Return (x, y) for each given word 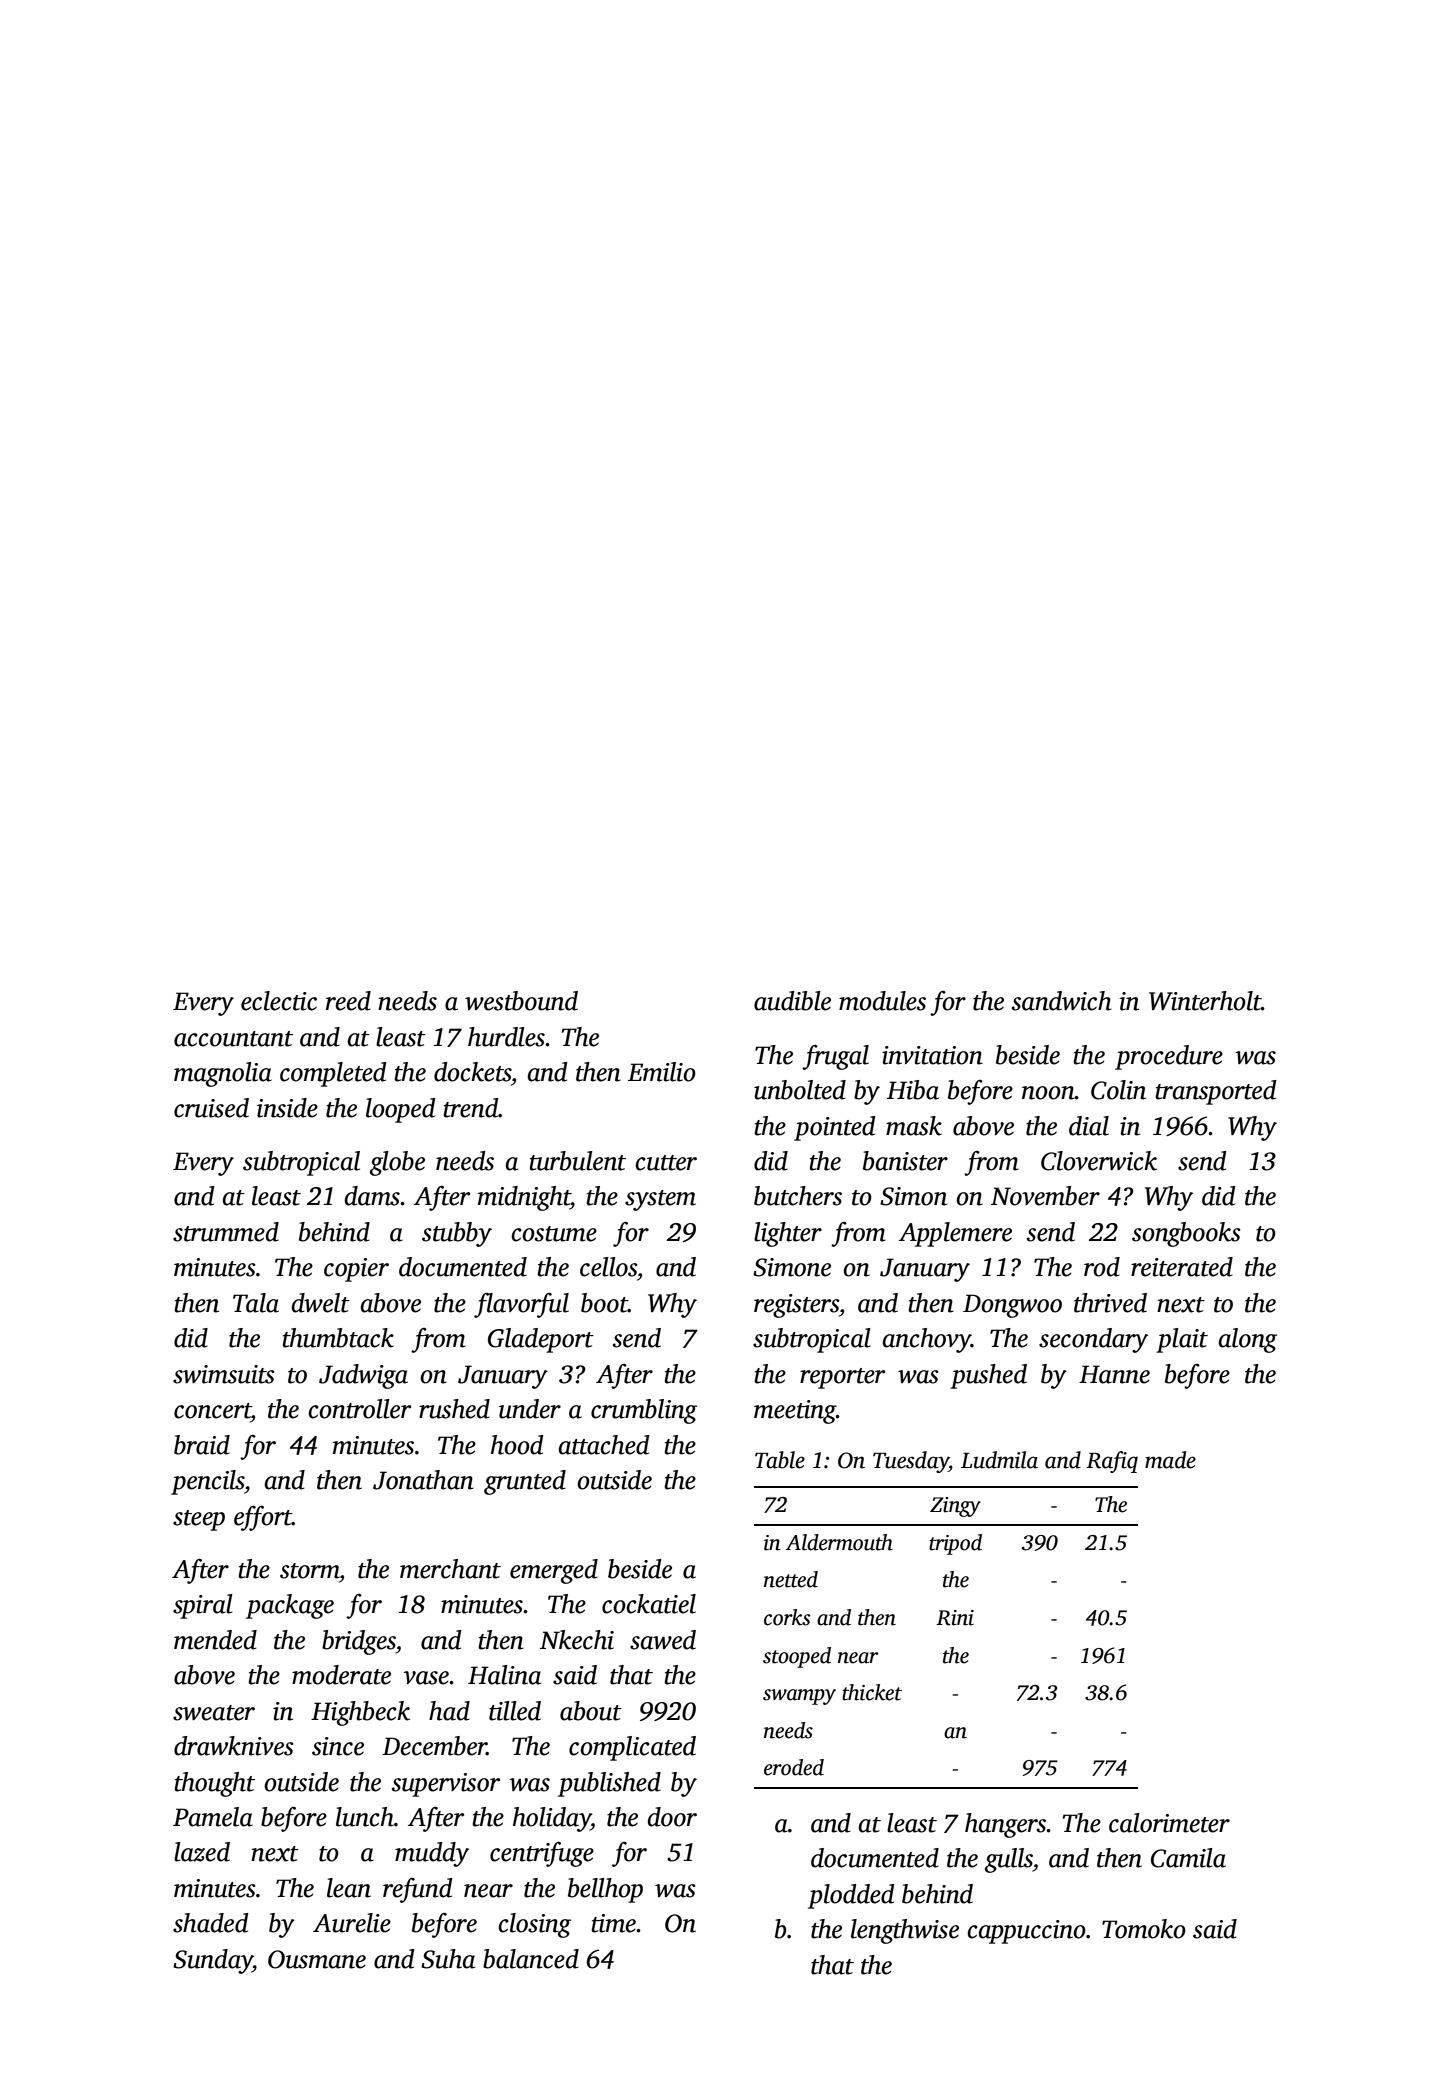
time (613, 1923)
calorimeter (1169, 1823)
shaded (211, 1923)
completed (333, 1074)
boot (604, 1303)
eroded (794, 1767)
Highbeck (360, 1713)
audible (792, 1001)
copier (356, 1270)
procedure (1169, 1057)
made (1170, 1460)
